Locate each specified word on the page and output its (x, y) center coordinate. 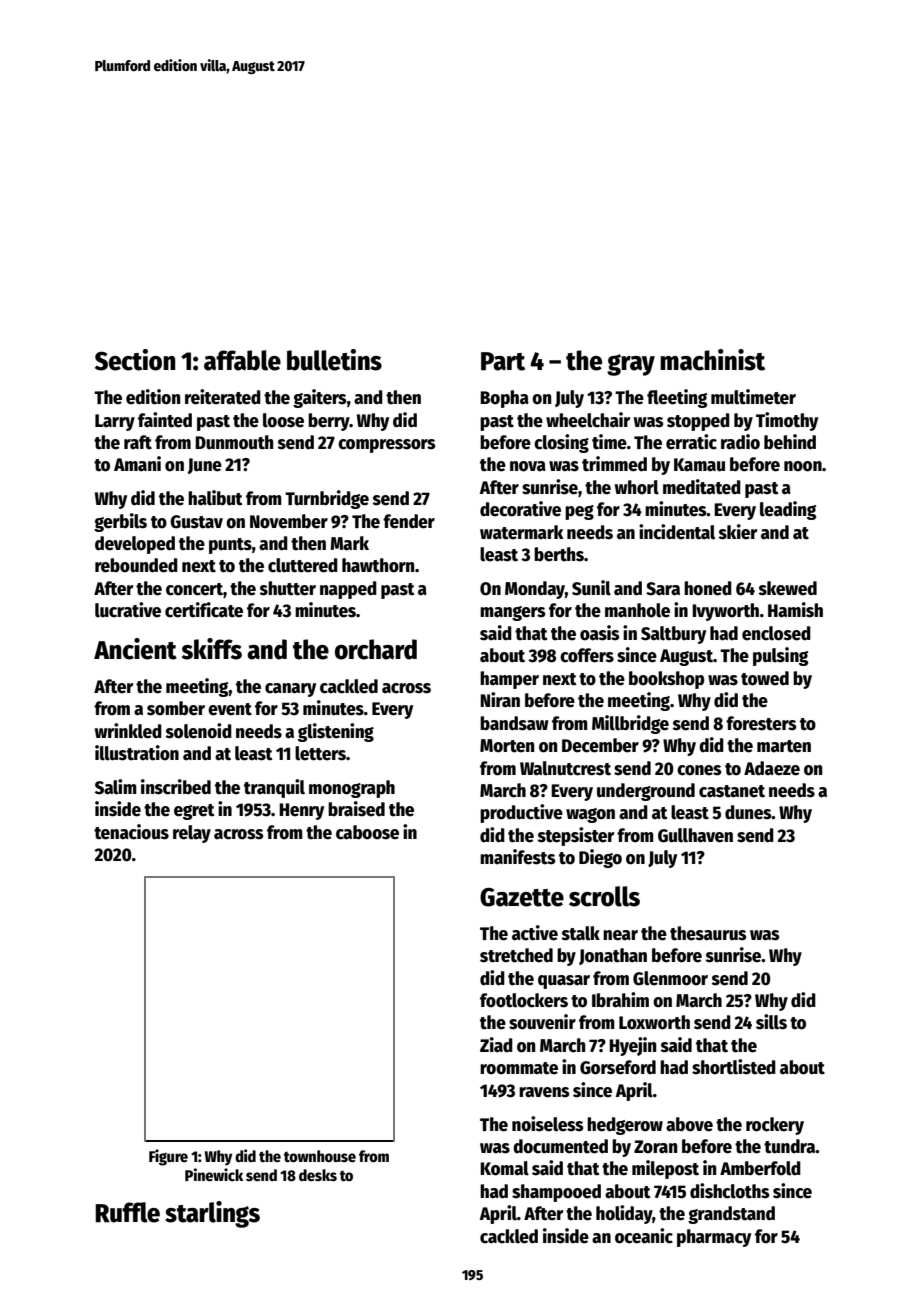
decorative (520, 509)
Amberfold (760, 1168)
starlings (212, 1214)
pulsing (780, 656)
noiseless (547, 1124)
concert (194, 589)
